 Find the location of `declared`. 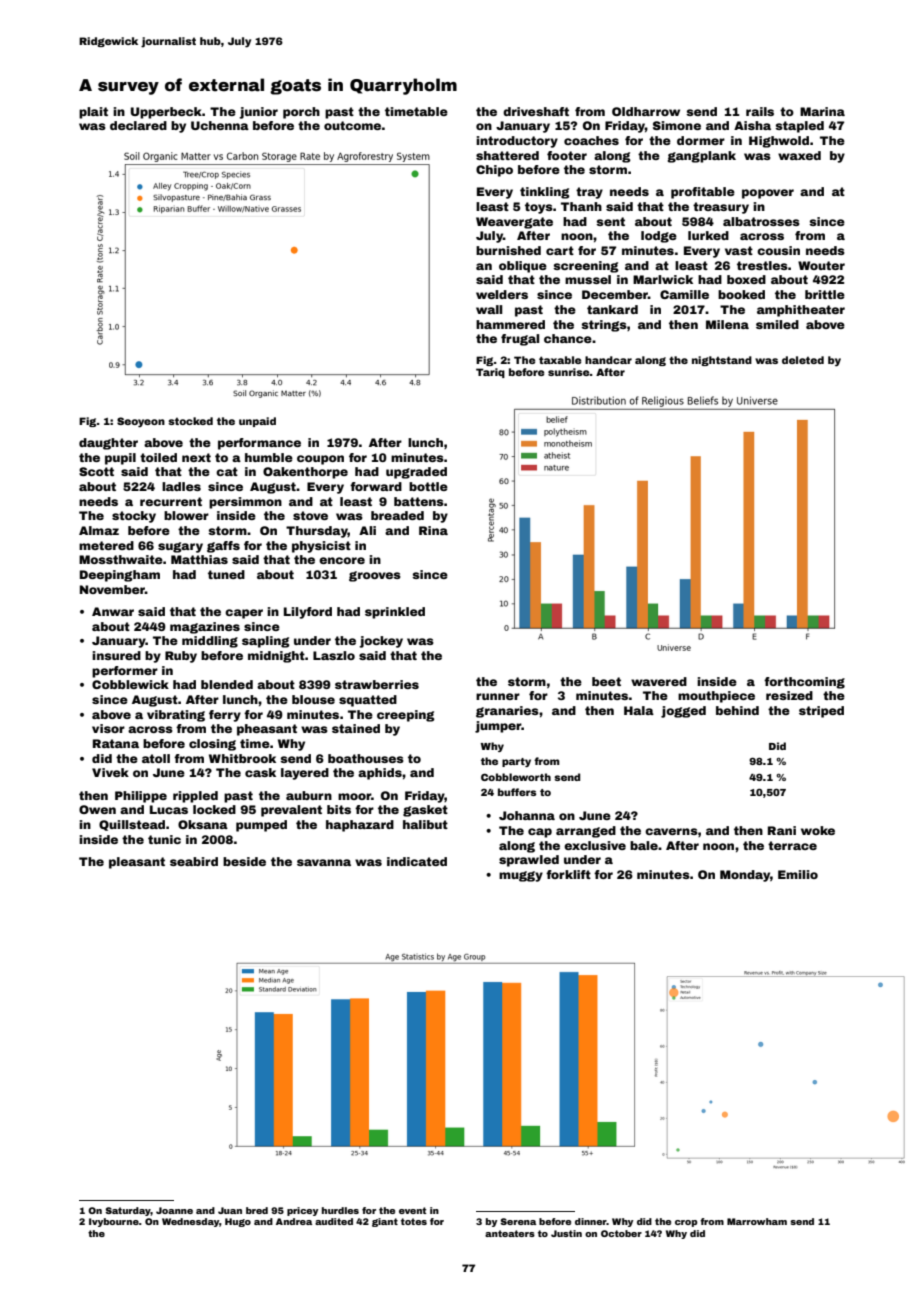

declared is located at coordinates (138, 125).
